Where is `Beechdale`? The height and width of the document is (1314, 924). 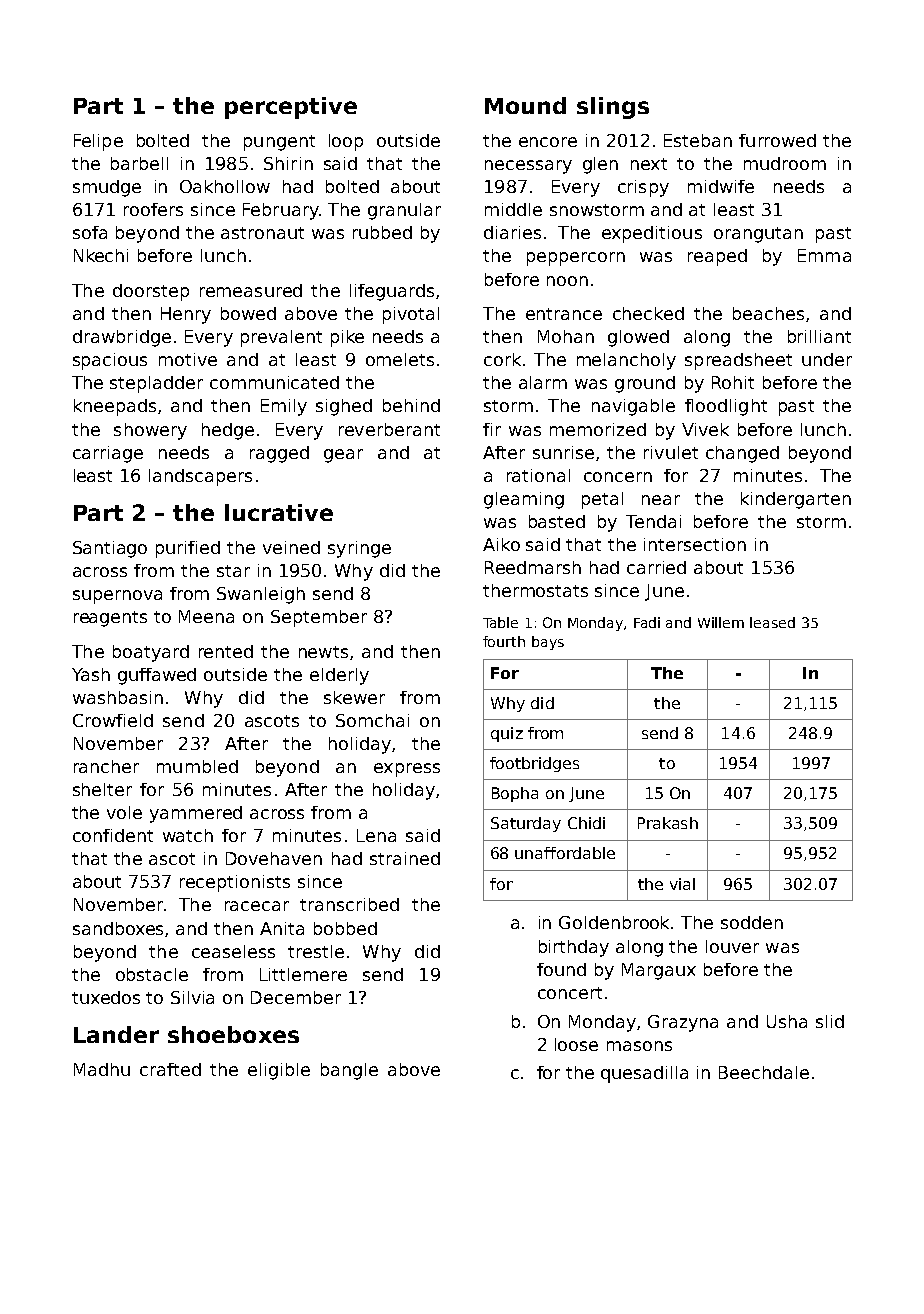 Beechdale is located at coordinates (764, 1072).
